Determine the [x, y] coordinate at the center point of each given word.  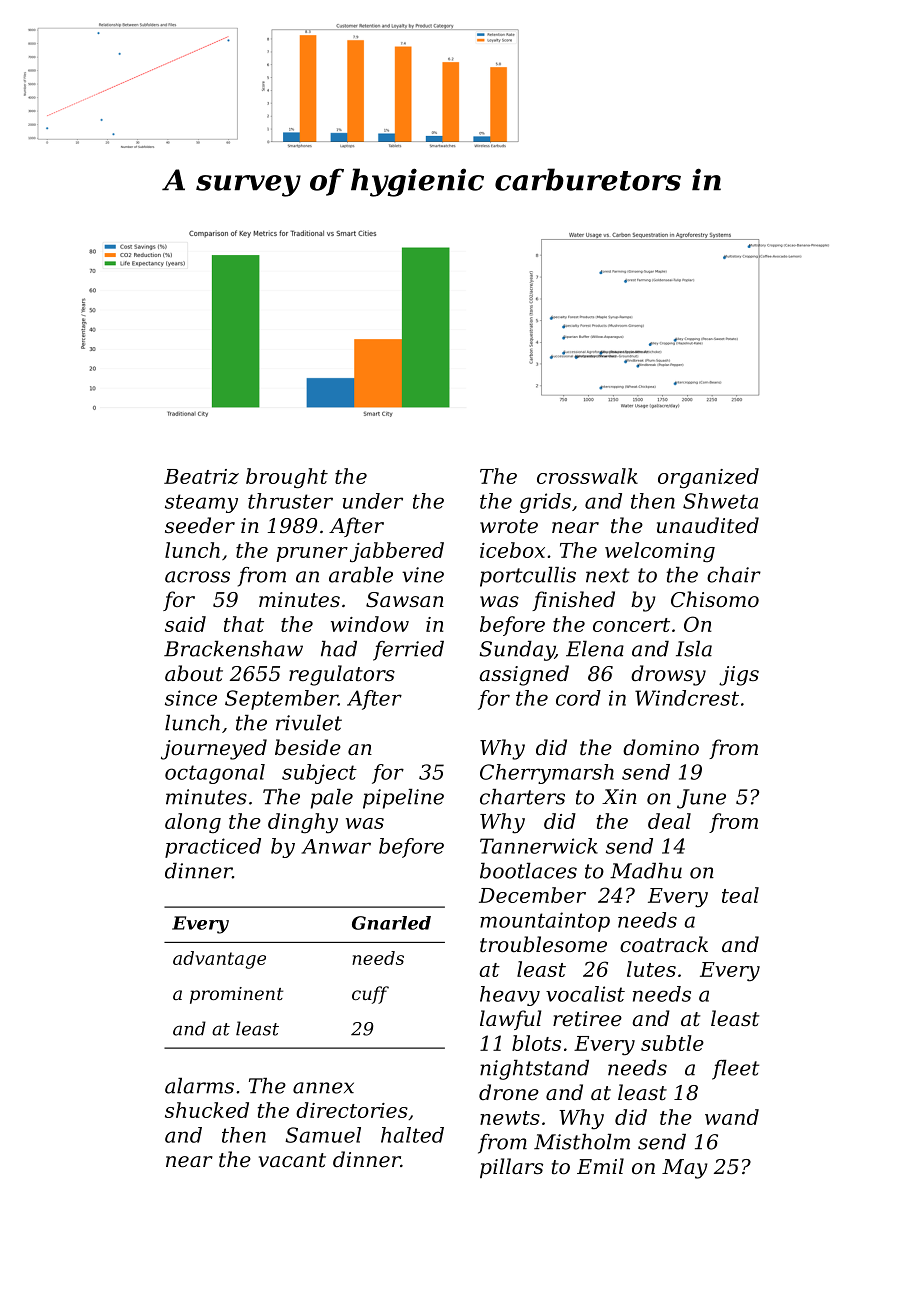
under [372, 501]
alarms [199, 1086]
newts [510, 1118]
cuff [370, 995]
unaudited [708, 525]
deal [669, 821]
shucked [207, 1110]
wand [732, 1117]
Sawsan [405, 600]
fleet [735, 1070]
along [193, 823]
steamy [201, 503]
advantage [219, 960]
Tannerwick [539, 846]
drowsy [668, 675]
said [185, 624]
